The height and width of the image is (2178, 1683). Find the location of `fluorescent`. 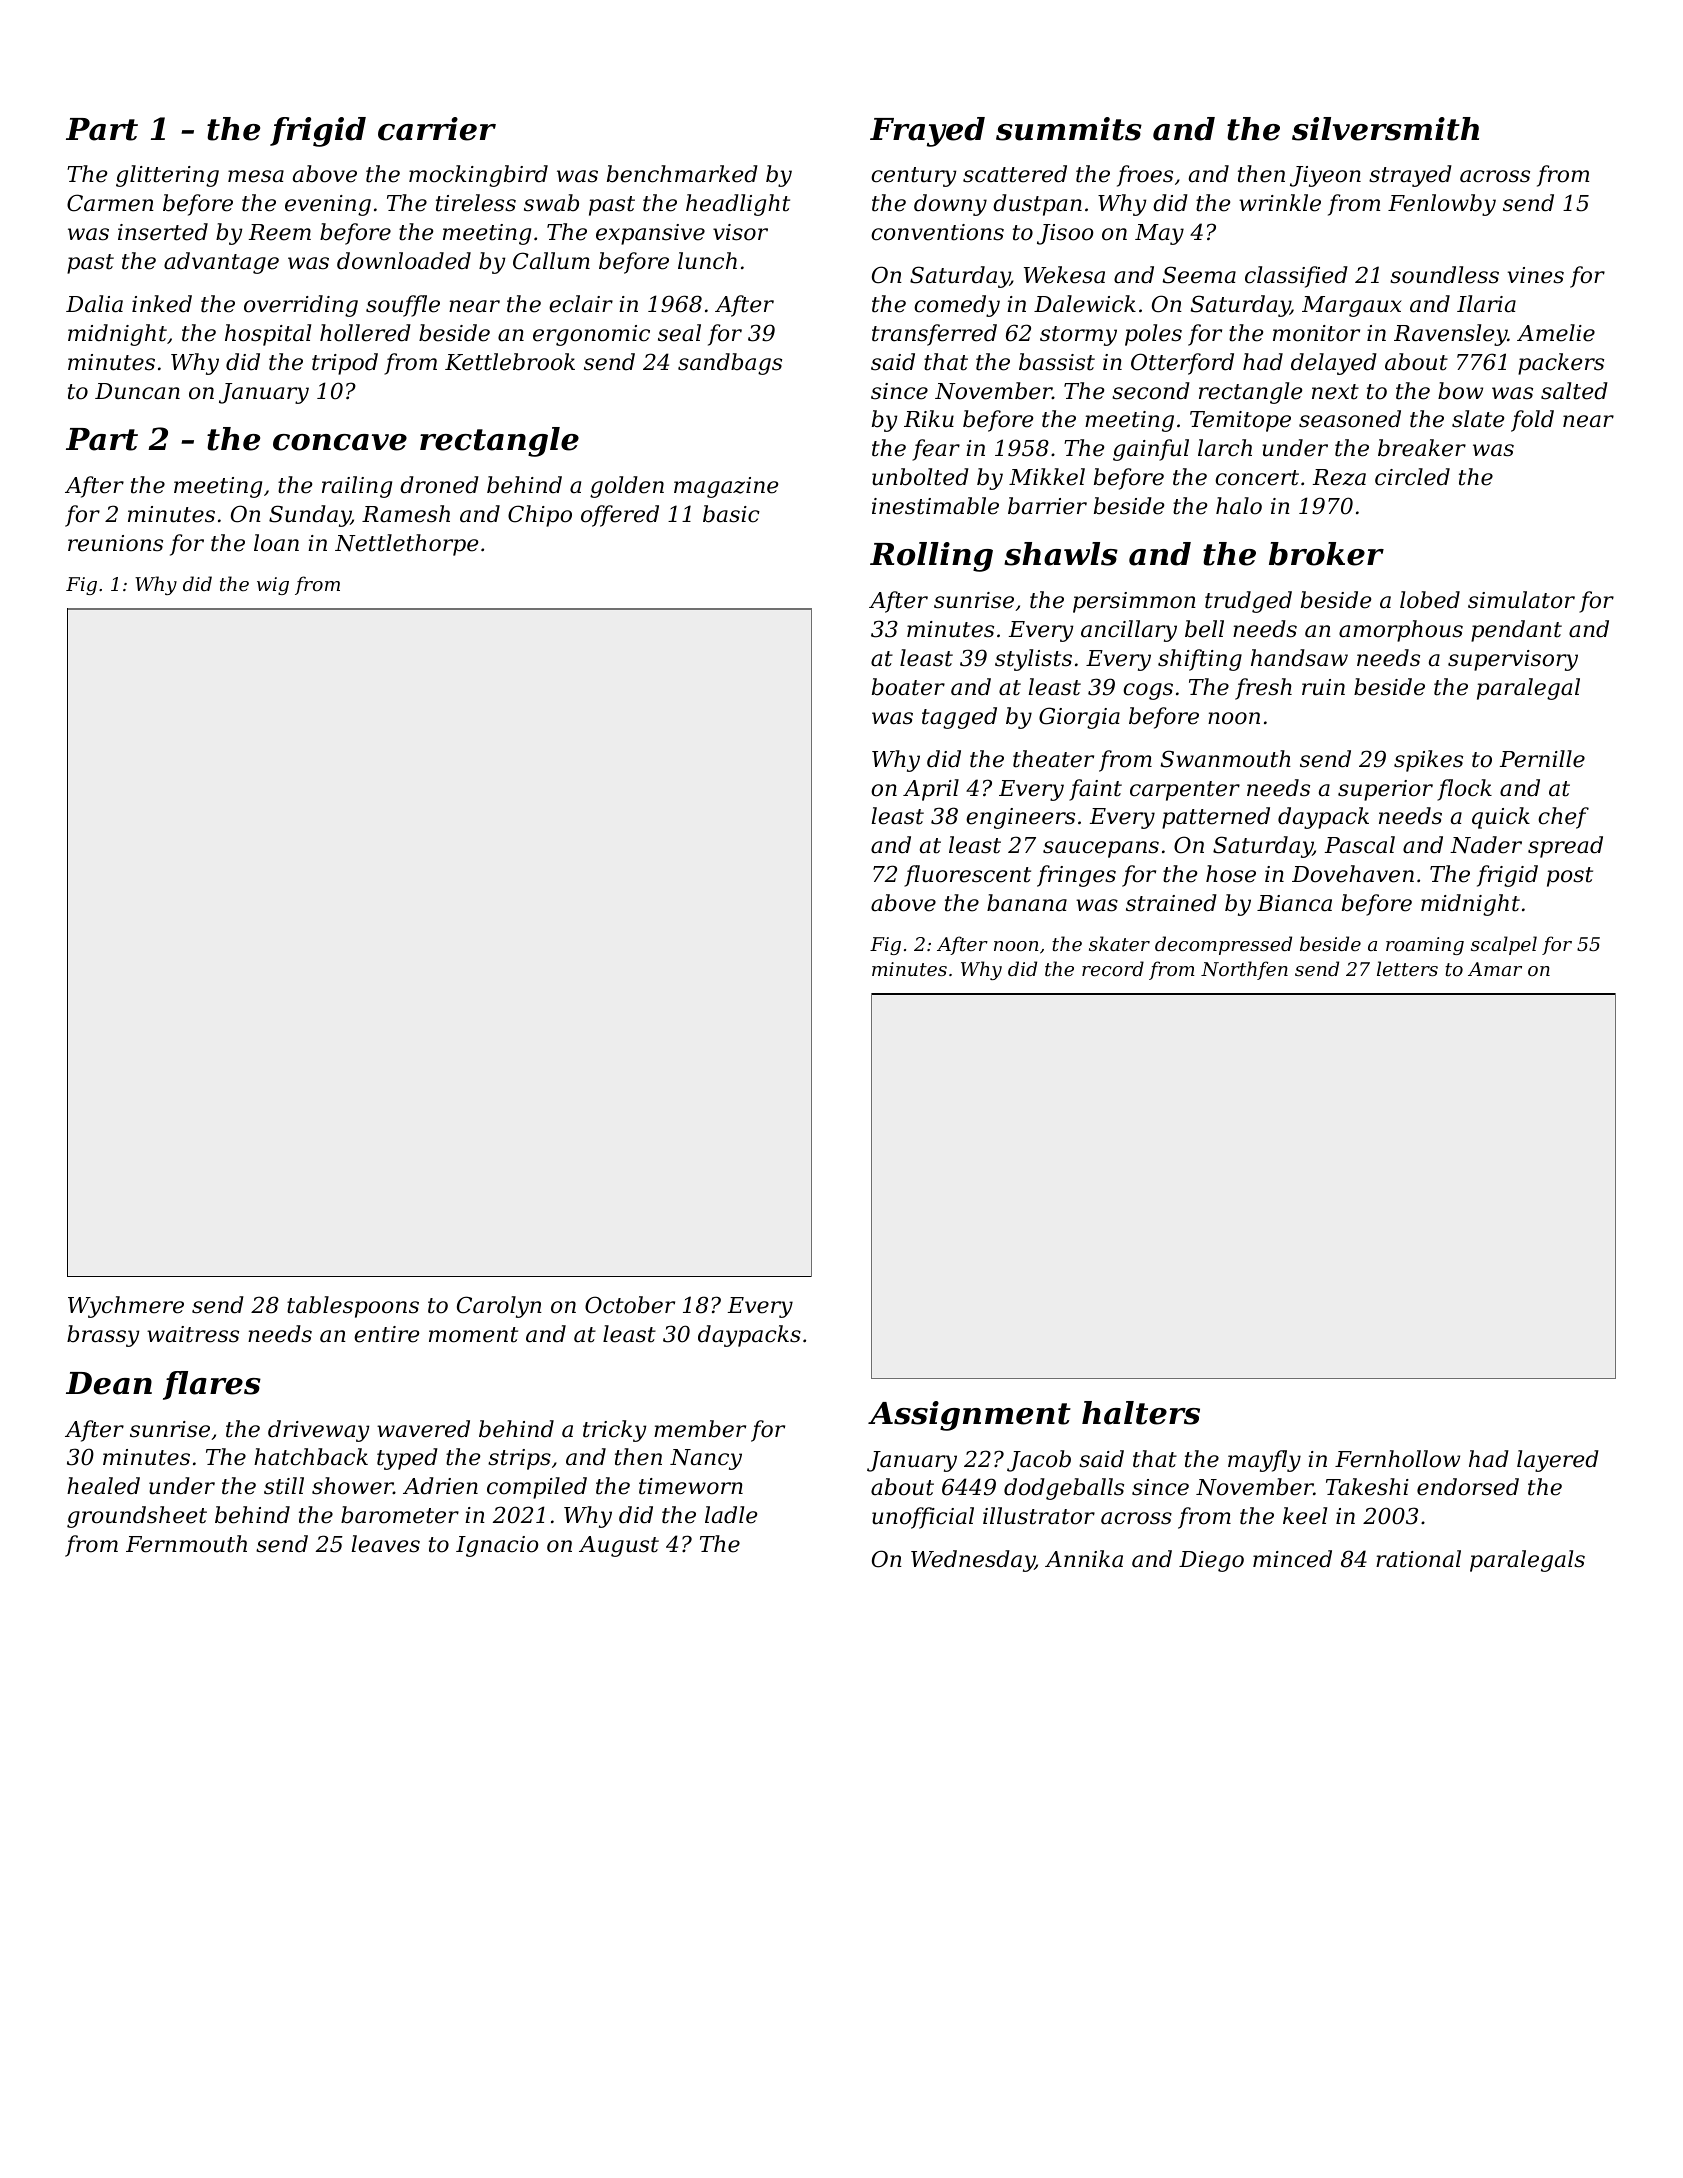

fluorescent is located at coordinates (967, 876).
